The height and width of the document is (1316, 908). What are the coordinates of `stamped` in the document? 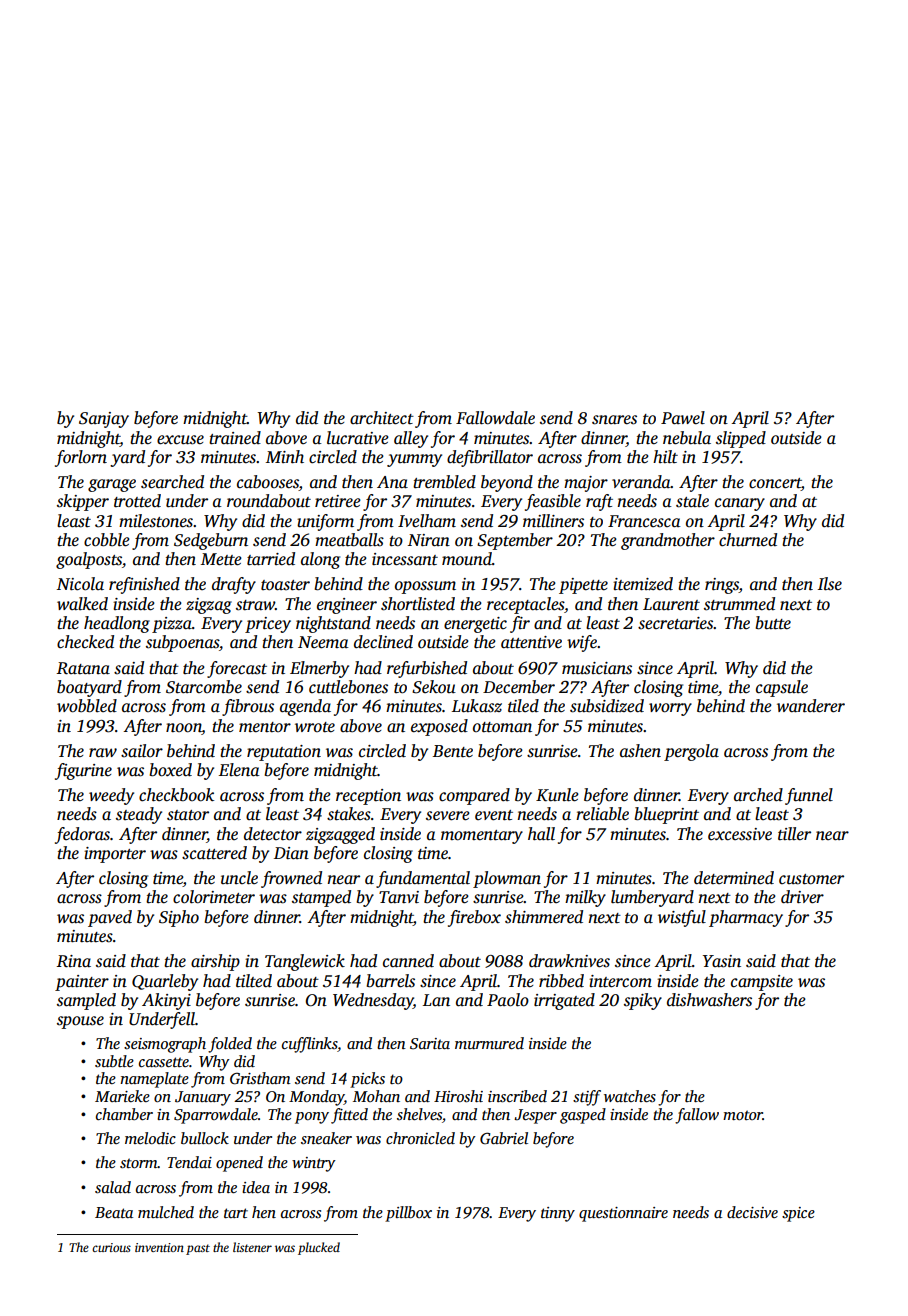 It's located at (321, 898).
